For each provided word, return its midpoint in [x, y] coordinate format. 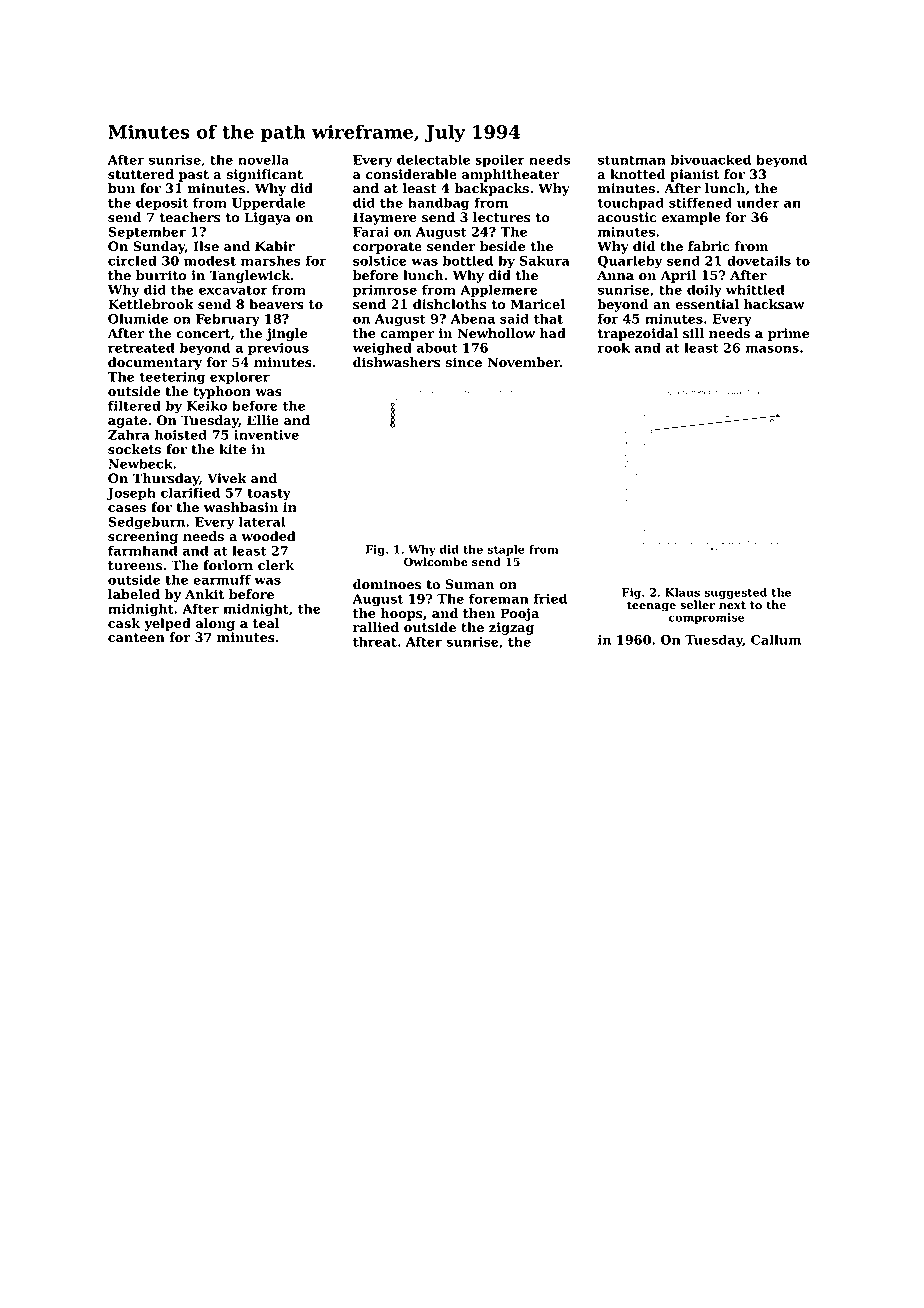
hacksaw [774, 304]
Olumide [138, 318]
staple [506, 550]
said [514, 318]
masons [772, 349]
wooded [268, 536]
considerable [411, 174]
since [463, 362]
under [758, 202]
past [194, 176]
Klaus [682, 592]
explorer [240, 377]
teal [266, 623]
